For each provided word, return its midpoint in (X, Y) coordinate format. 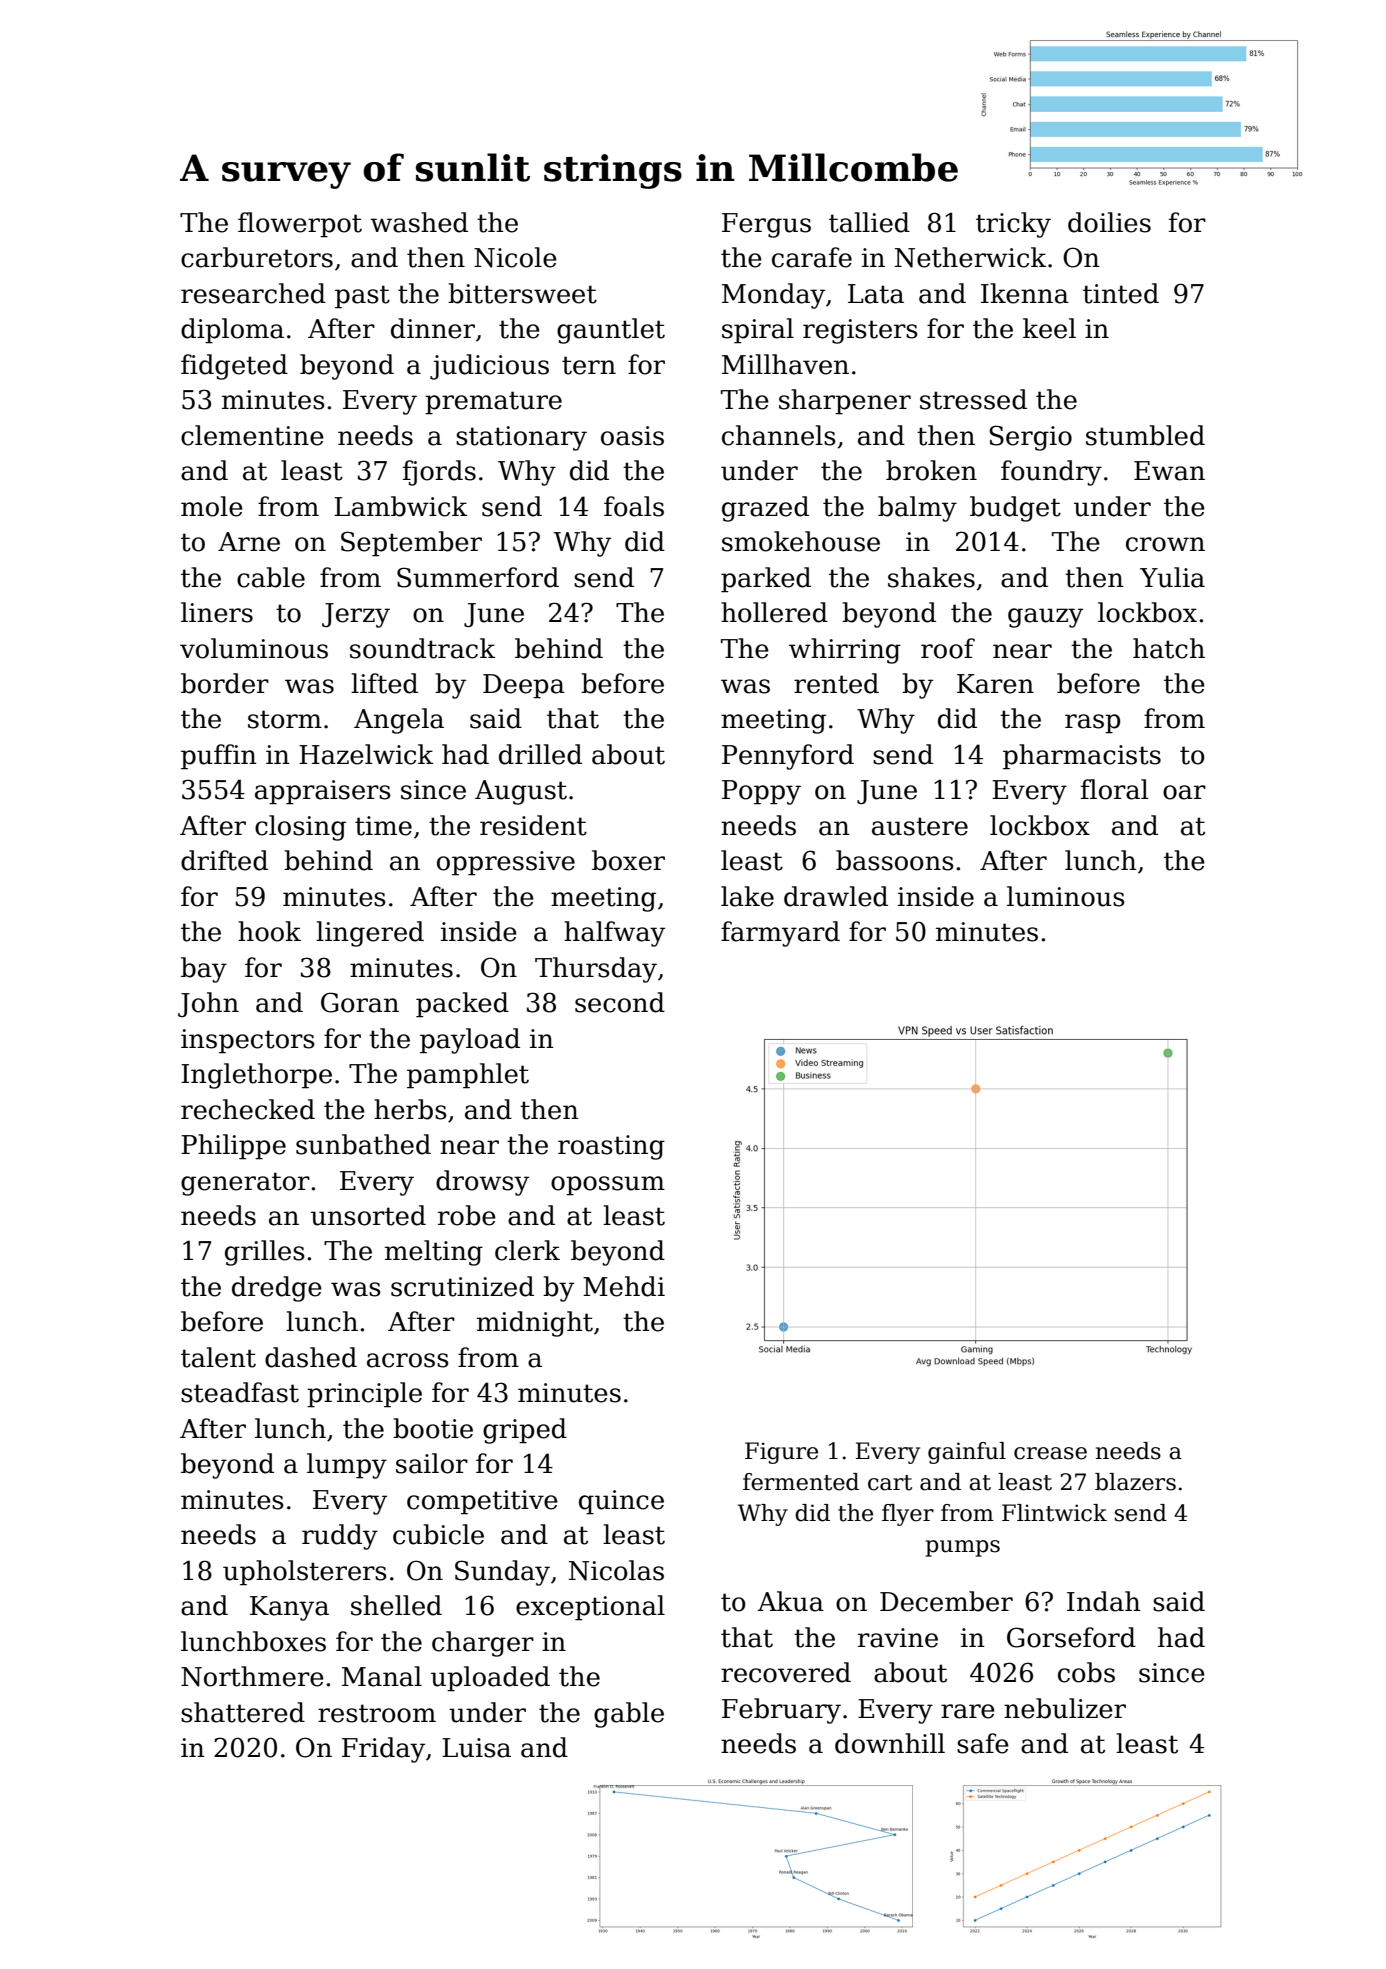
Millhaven (785, 364)
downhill (890, 1743)
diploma (232, 331)
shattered (243, 1712)
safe (983, 1743)
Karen (995, 684)
